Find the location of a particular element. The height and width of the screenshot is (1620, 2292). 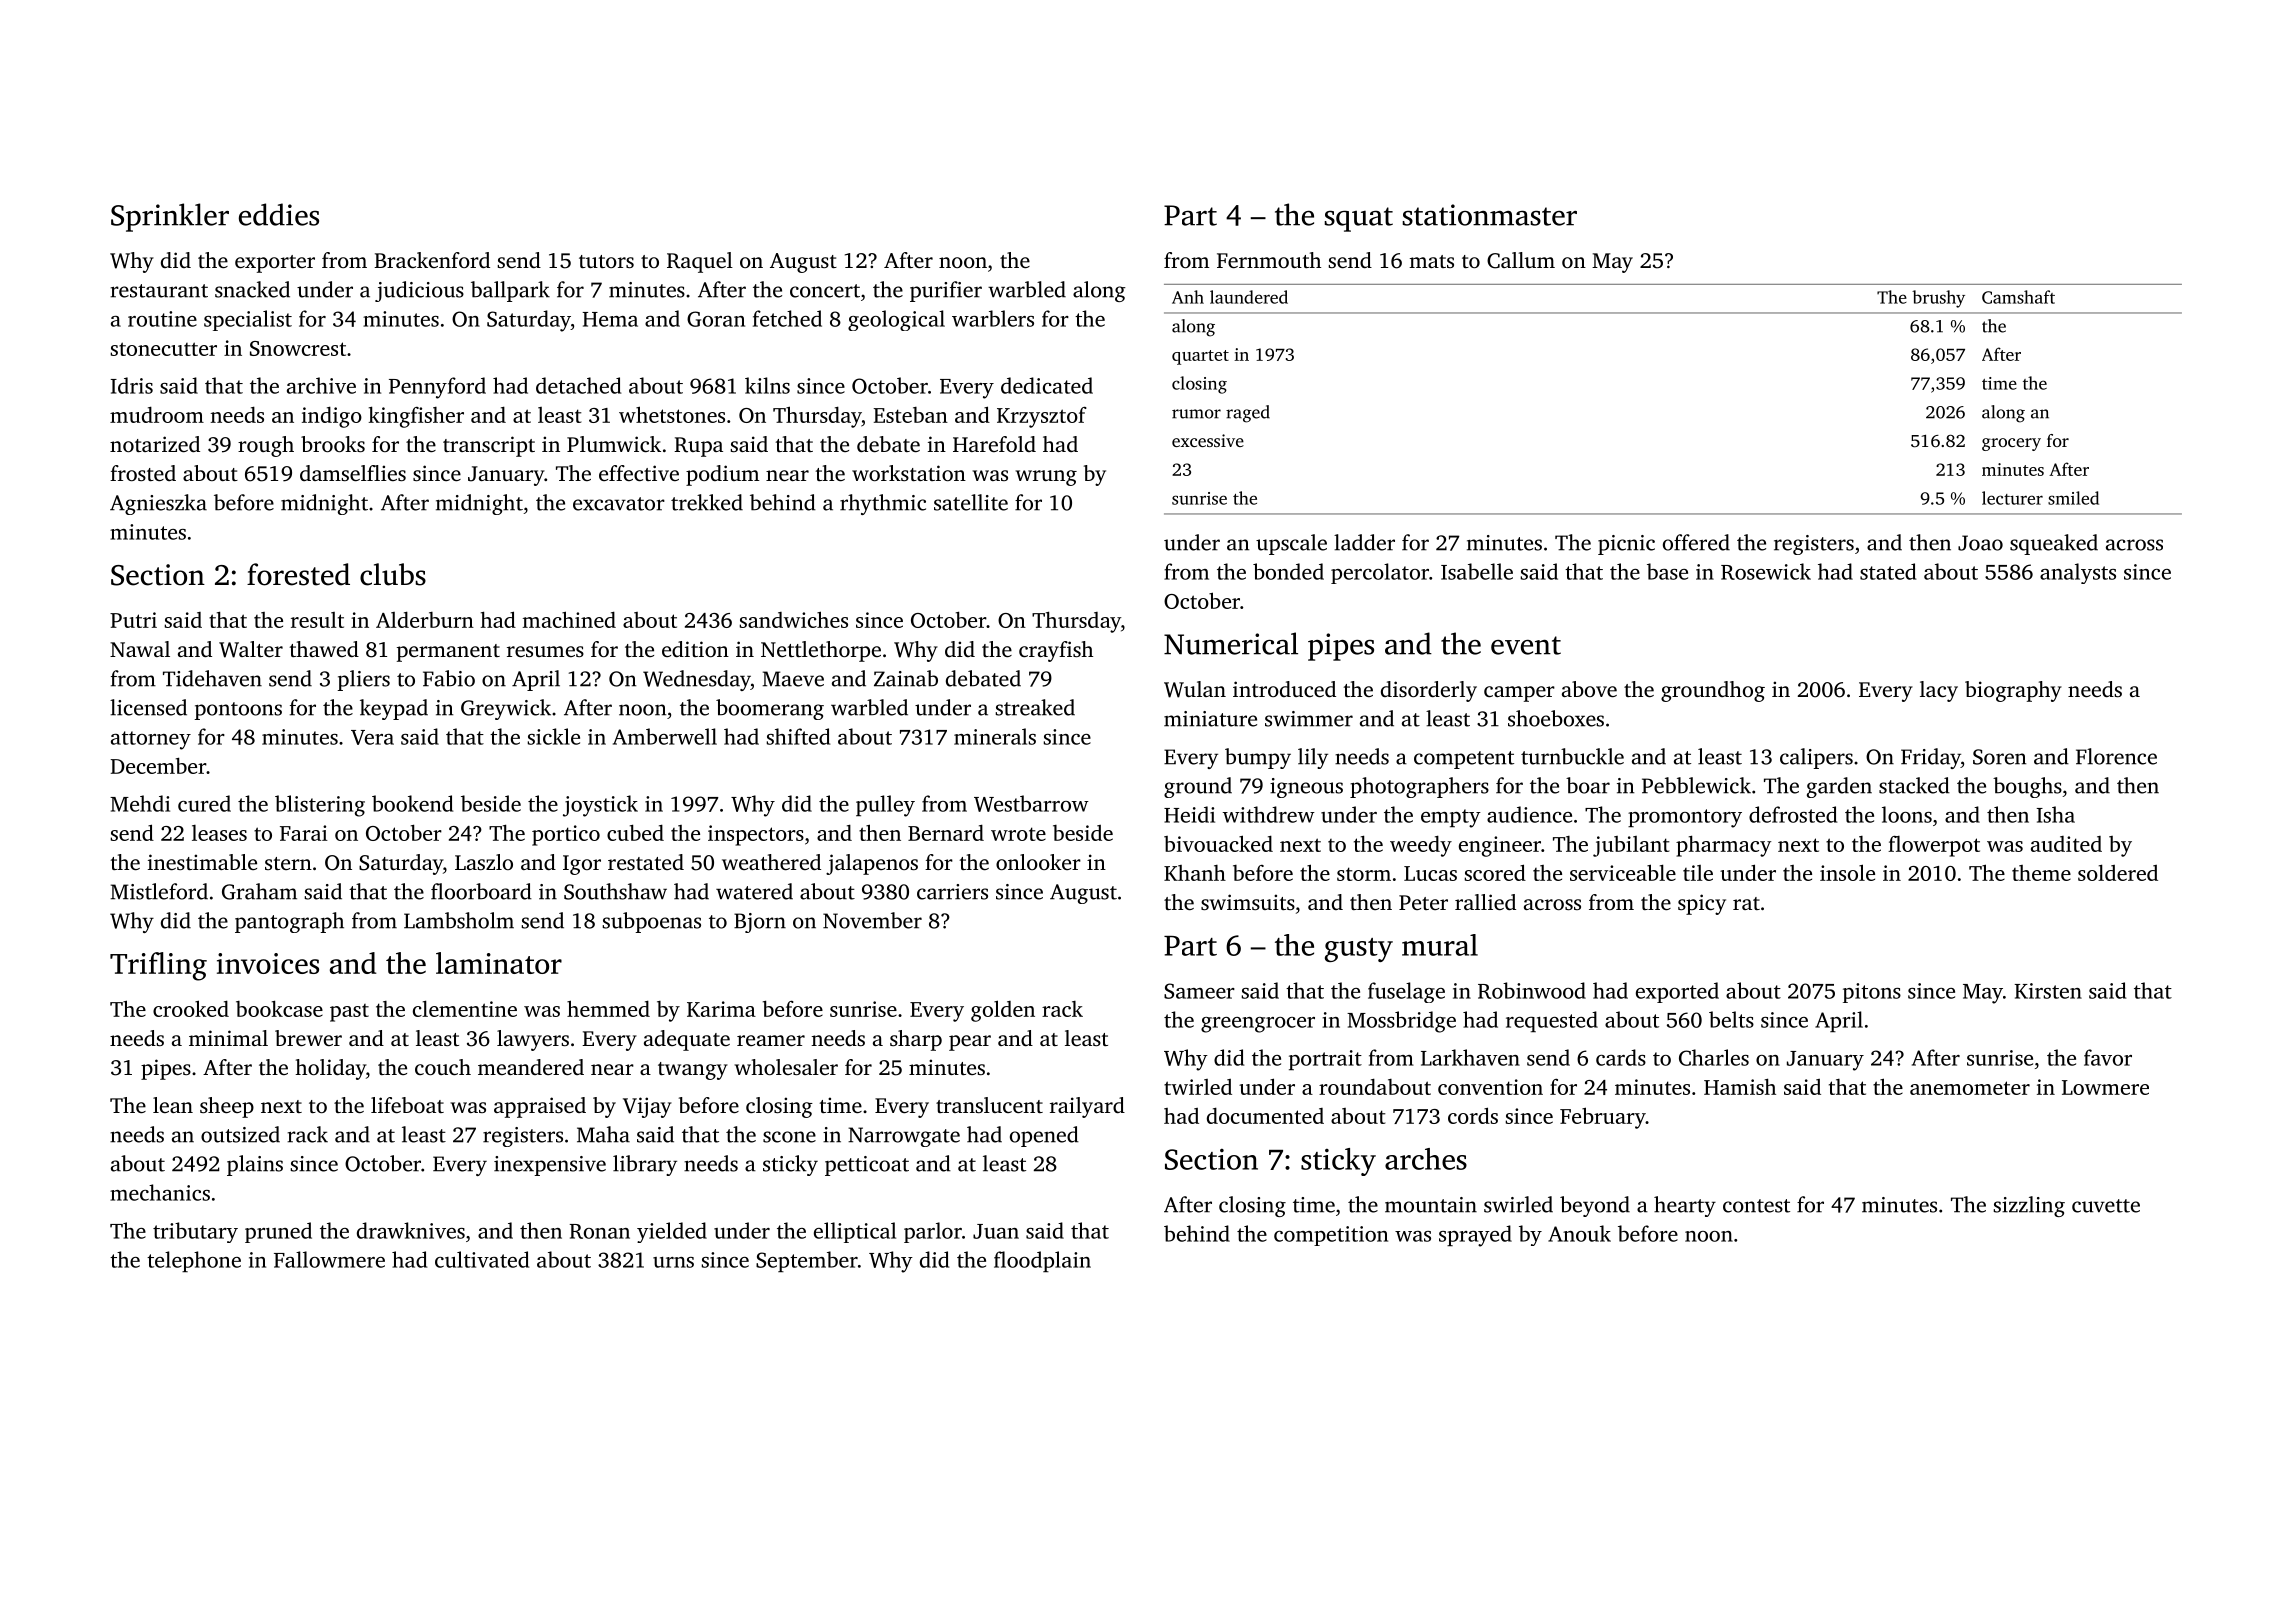

stationmaster is located at coordinates (1489, 215).
